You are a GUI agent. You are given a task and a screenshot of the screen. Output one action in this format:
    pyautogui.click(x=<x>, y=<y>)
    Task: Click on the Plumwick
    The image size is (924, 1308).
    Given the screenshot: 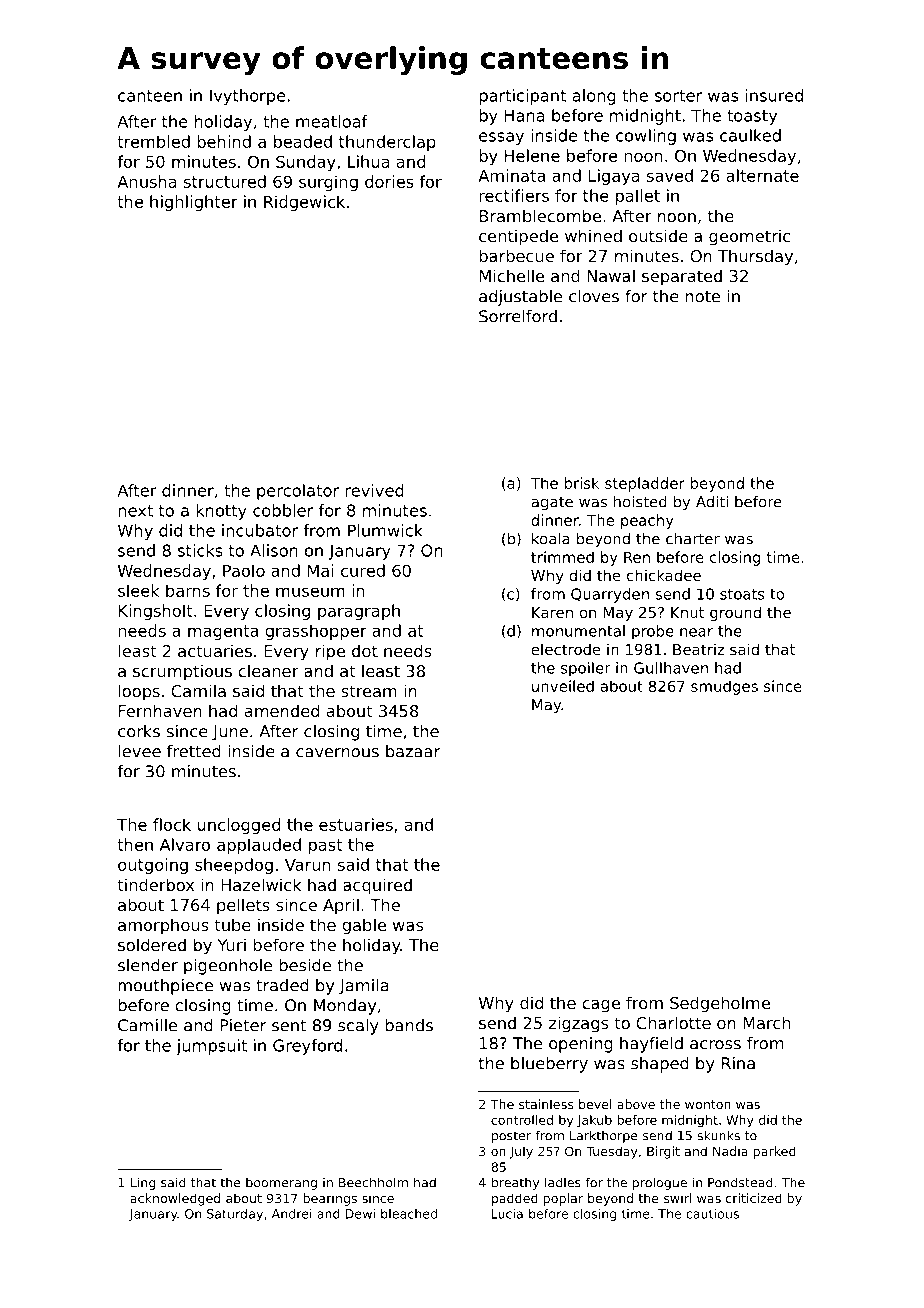 What is the action you would take?
    pyautogui.click(x=385, y=530)
